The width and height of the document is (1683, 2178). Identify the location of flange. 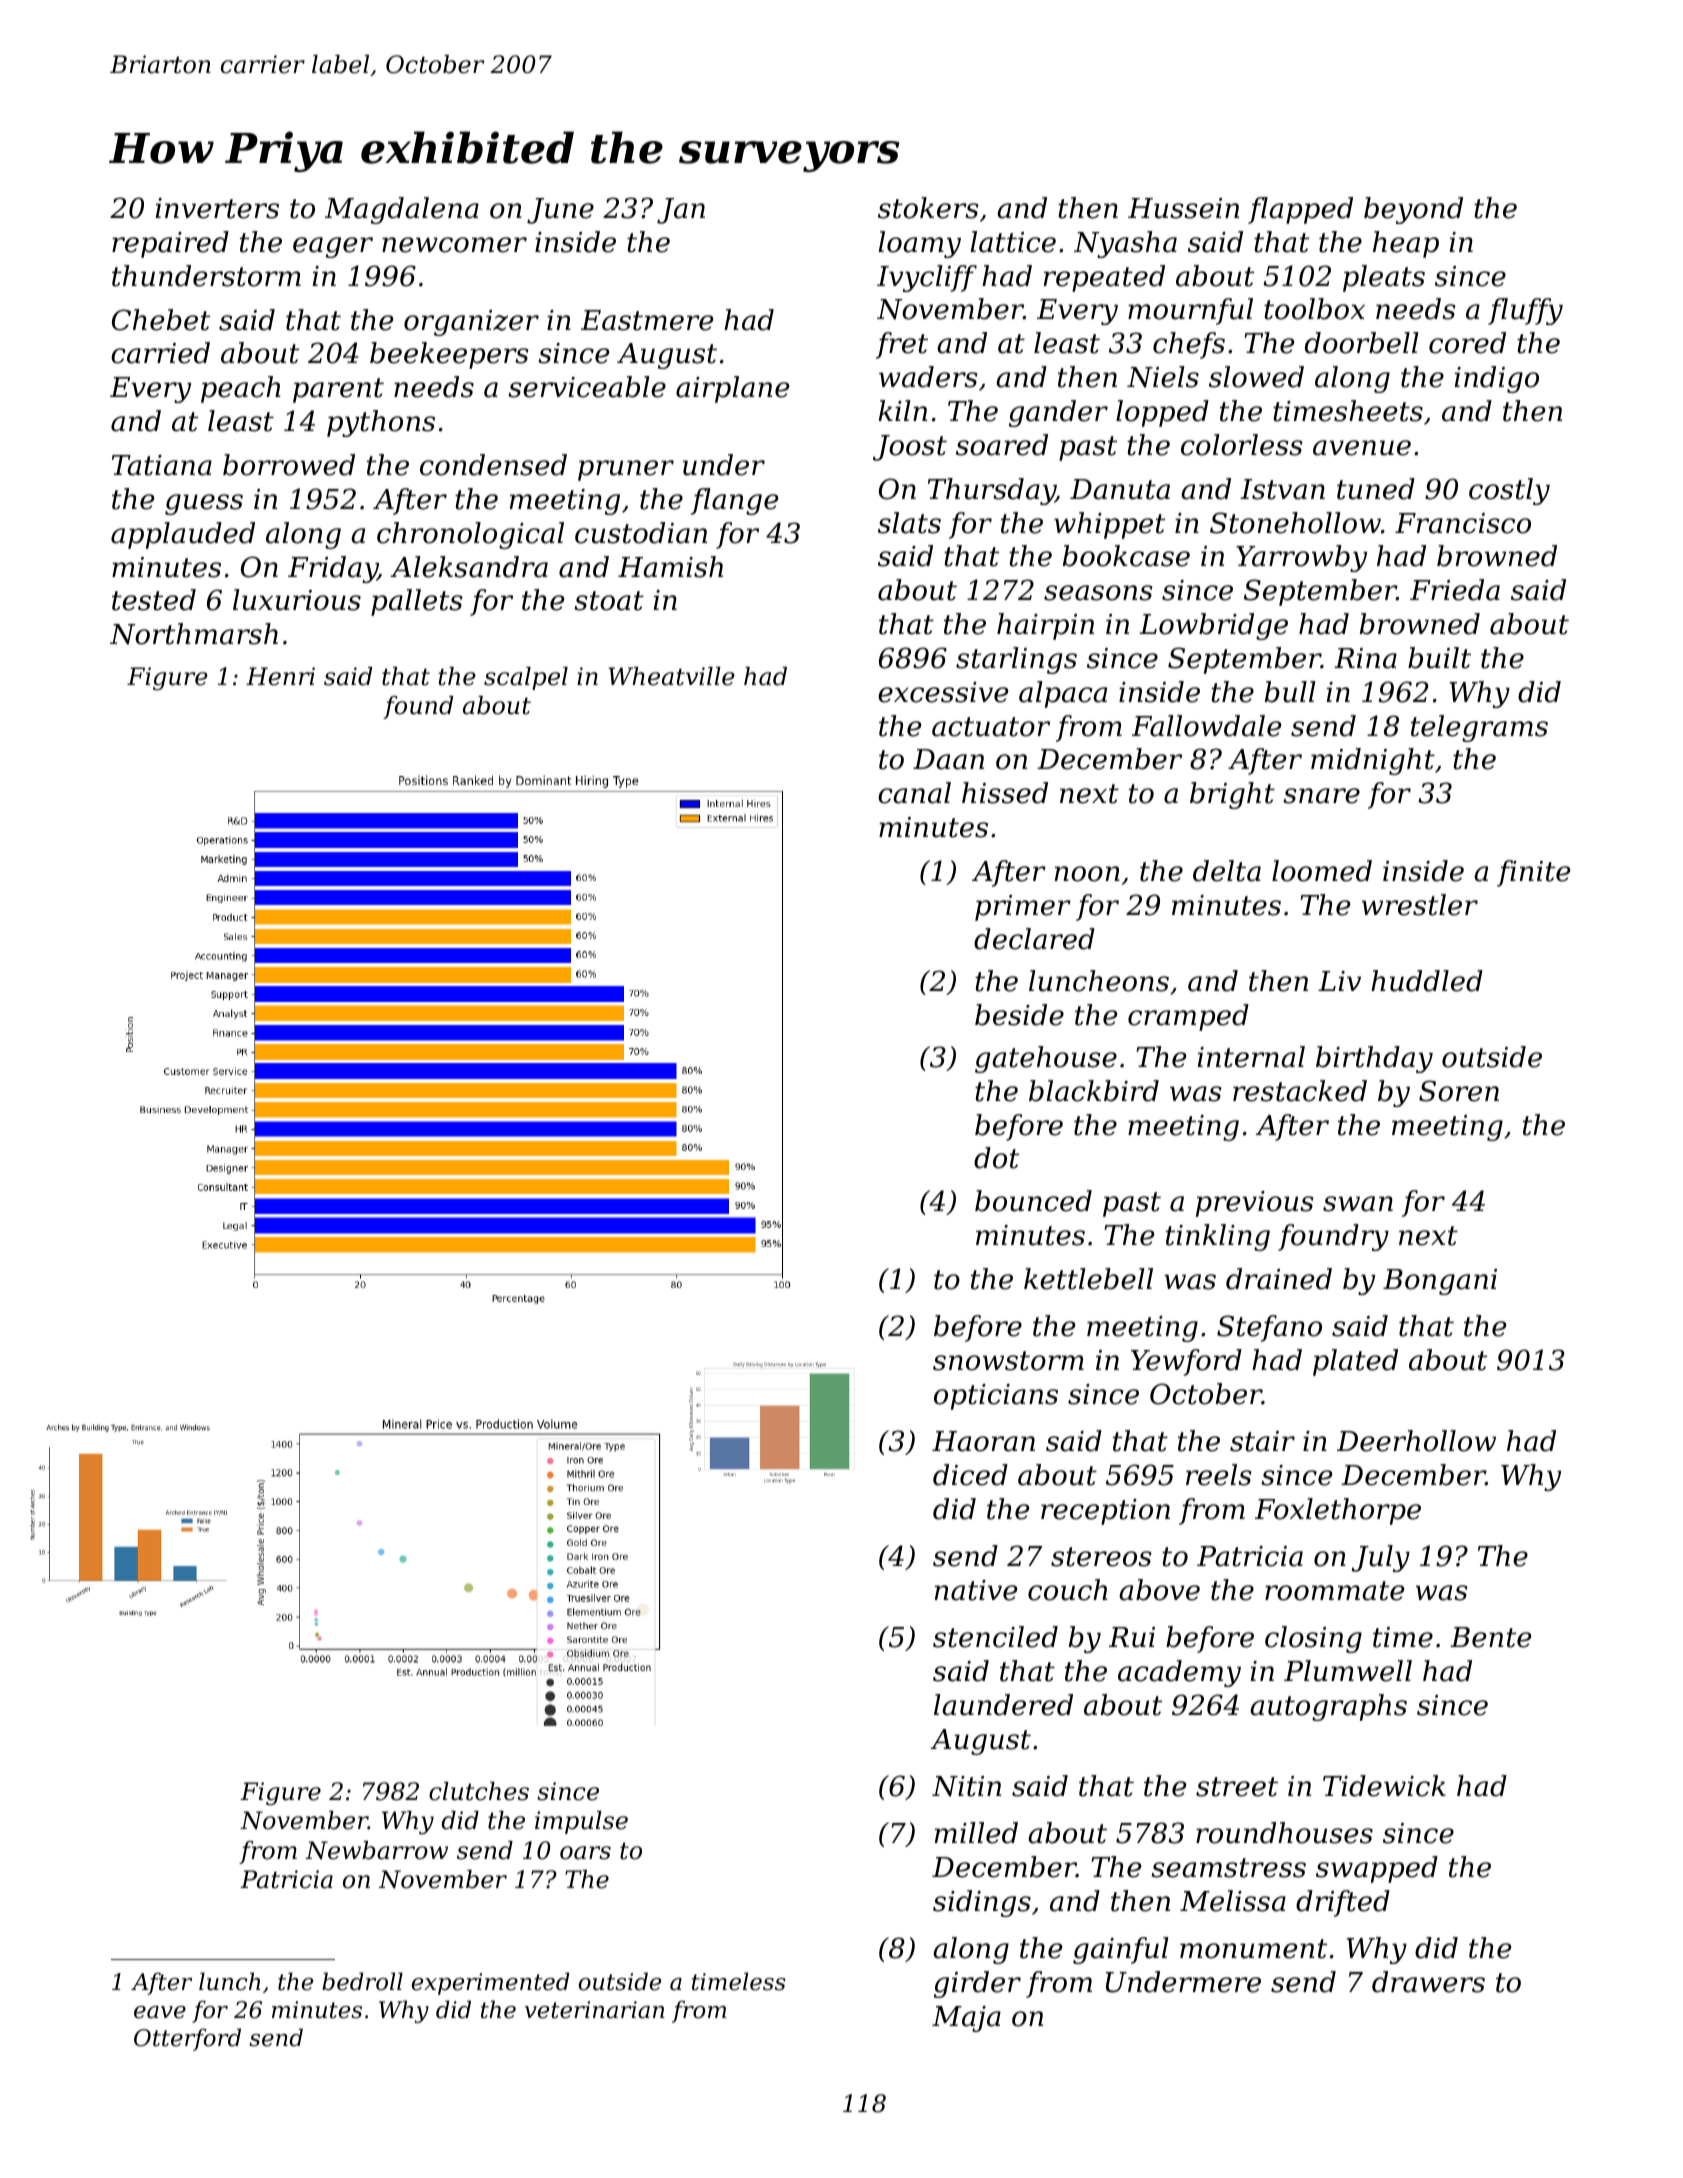
(734, 501).
